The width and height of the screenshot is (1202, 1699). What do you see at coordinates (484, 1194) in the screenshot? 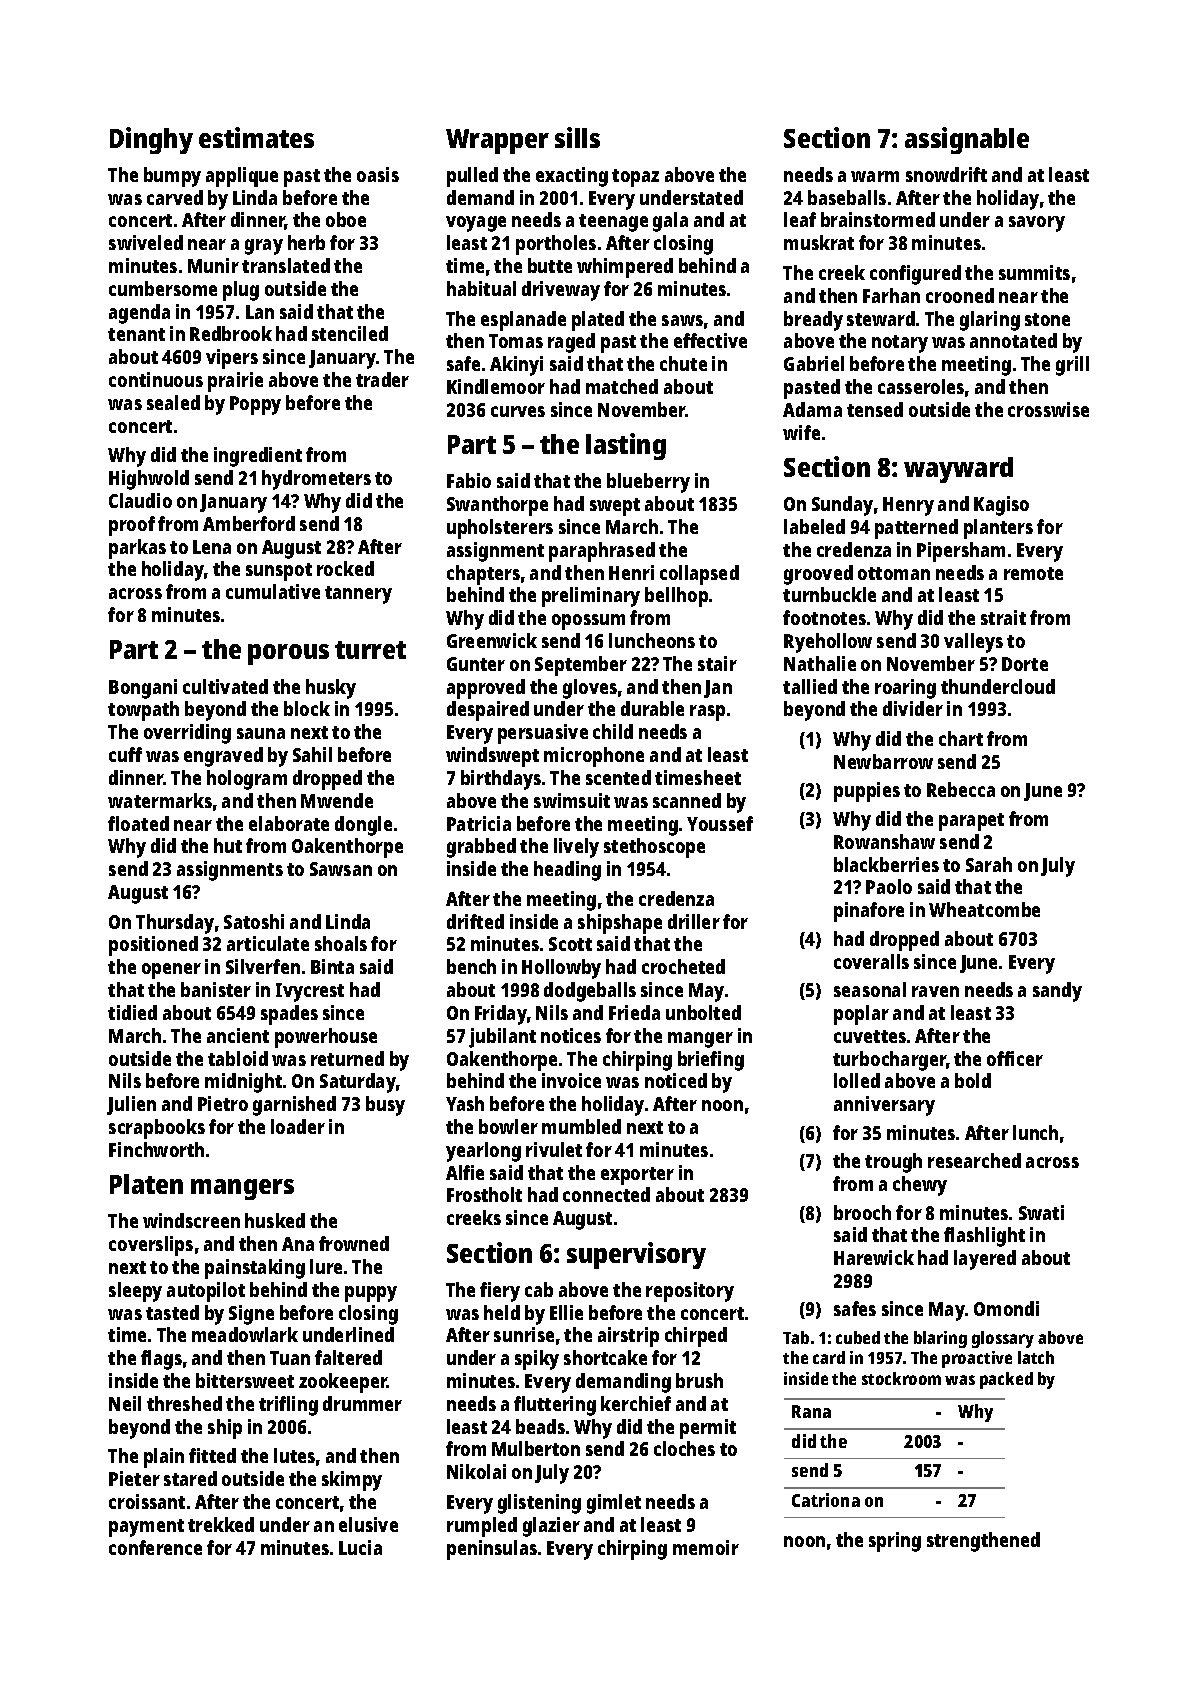
I see `Frostholt` at bounding box center [484, 1194].
